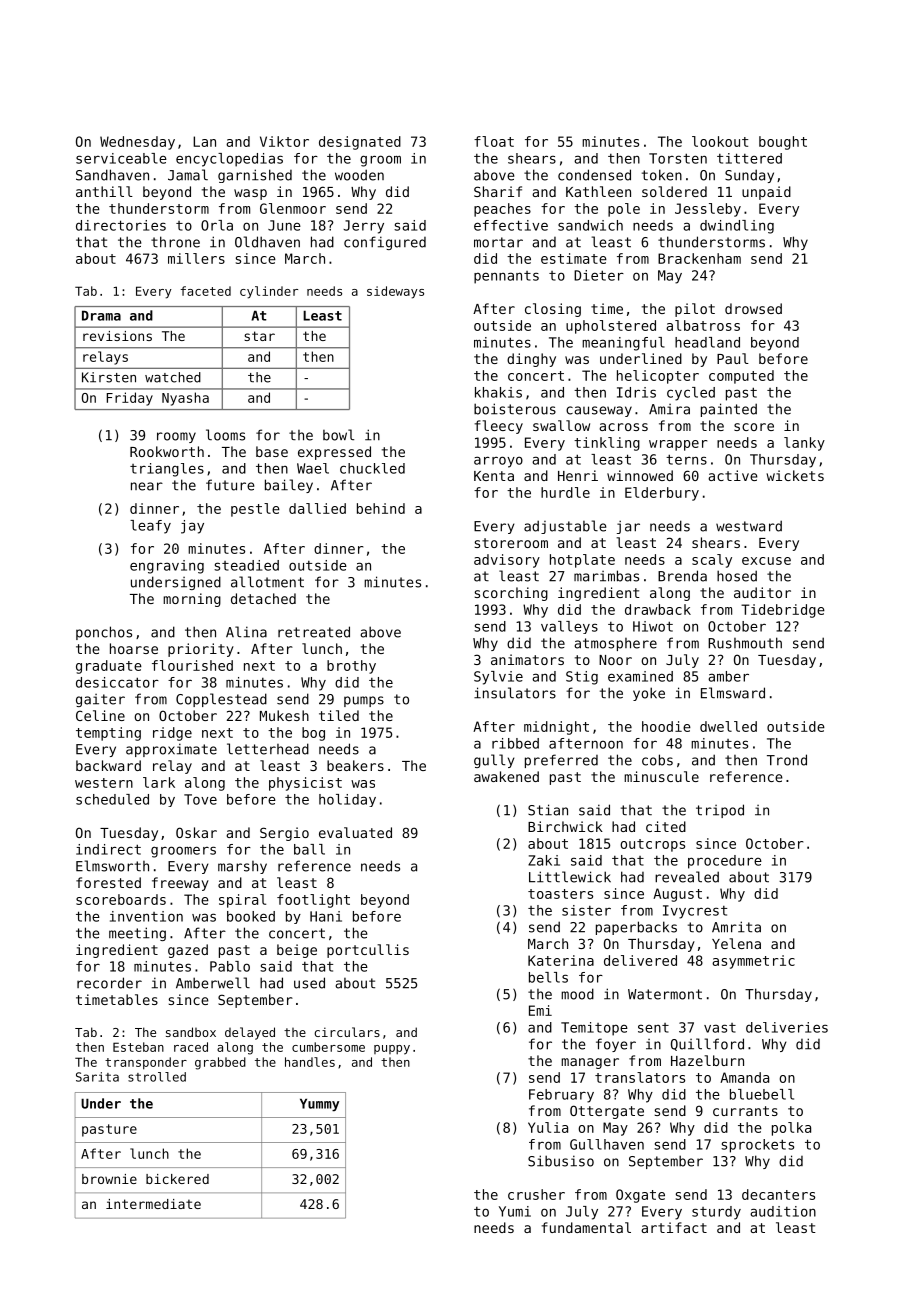 This screenshot has width=908, height=1316. What do you see at coordinates (783, 143) in the screenshot?
I see `bought` at bounding box center [783, 143].
